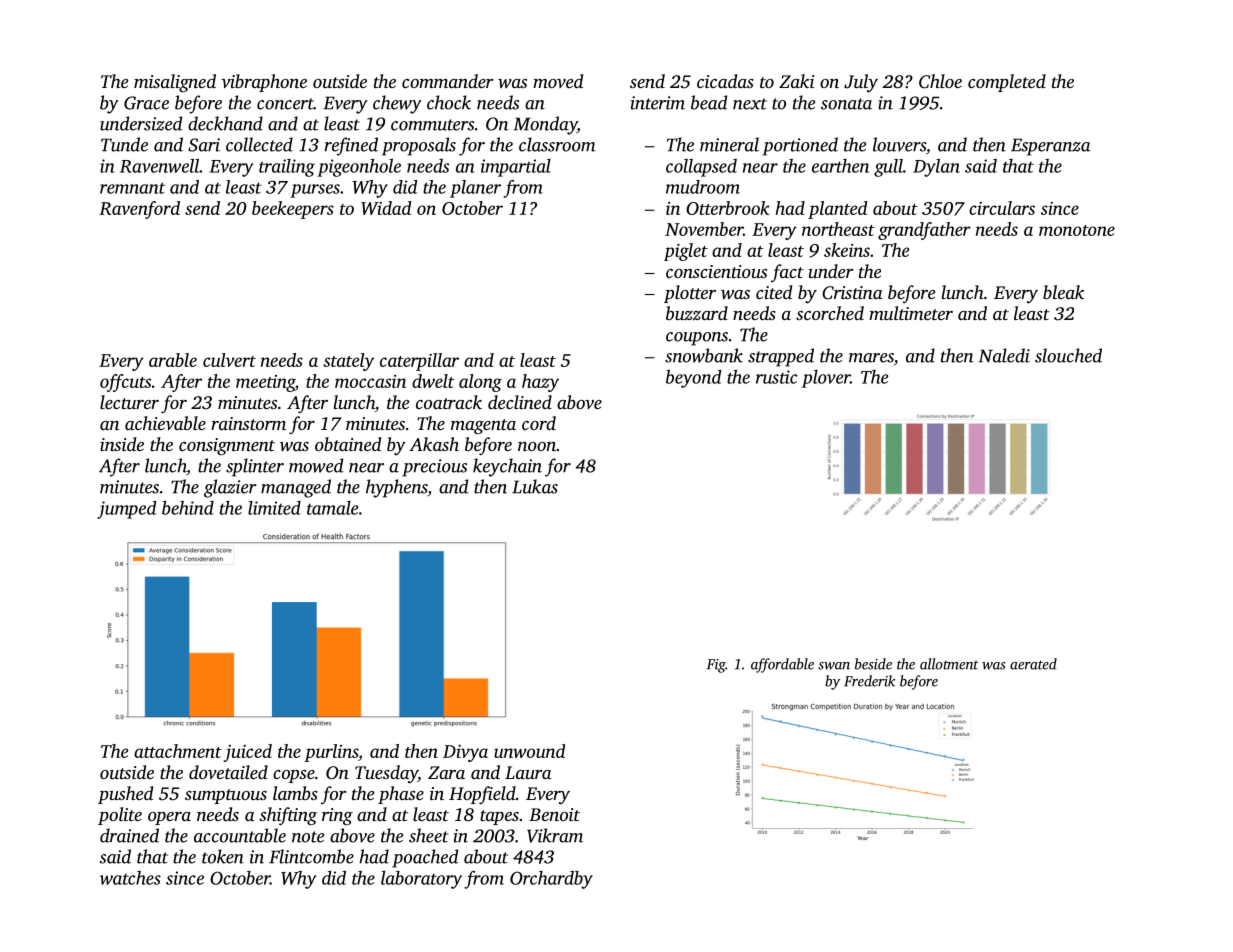  Describe the element at coordinates (529, 751) in the screenshot. I see `unwound` at that location.
